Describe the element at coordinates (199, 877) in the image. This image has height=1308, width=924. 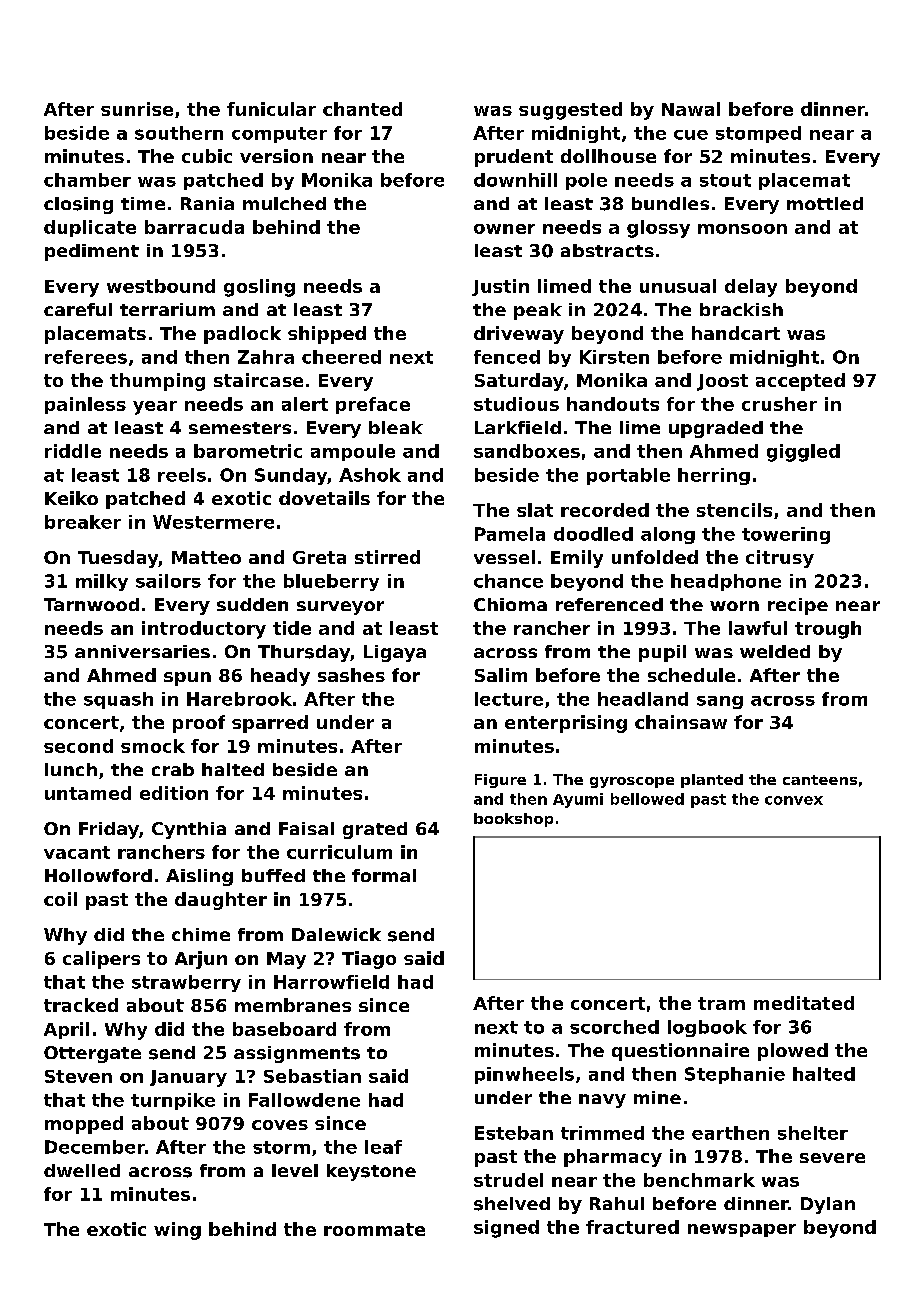
I see `Aisling` at that location.
